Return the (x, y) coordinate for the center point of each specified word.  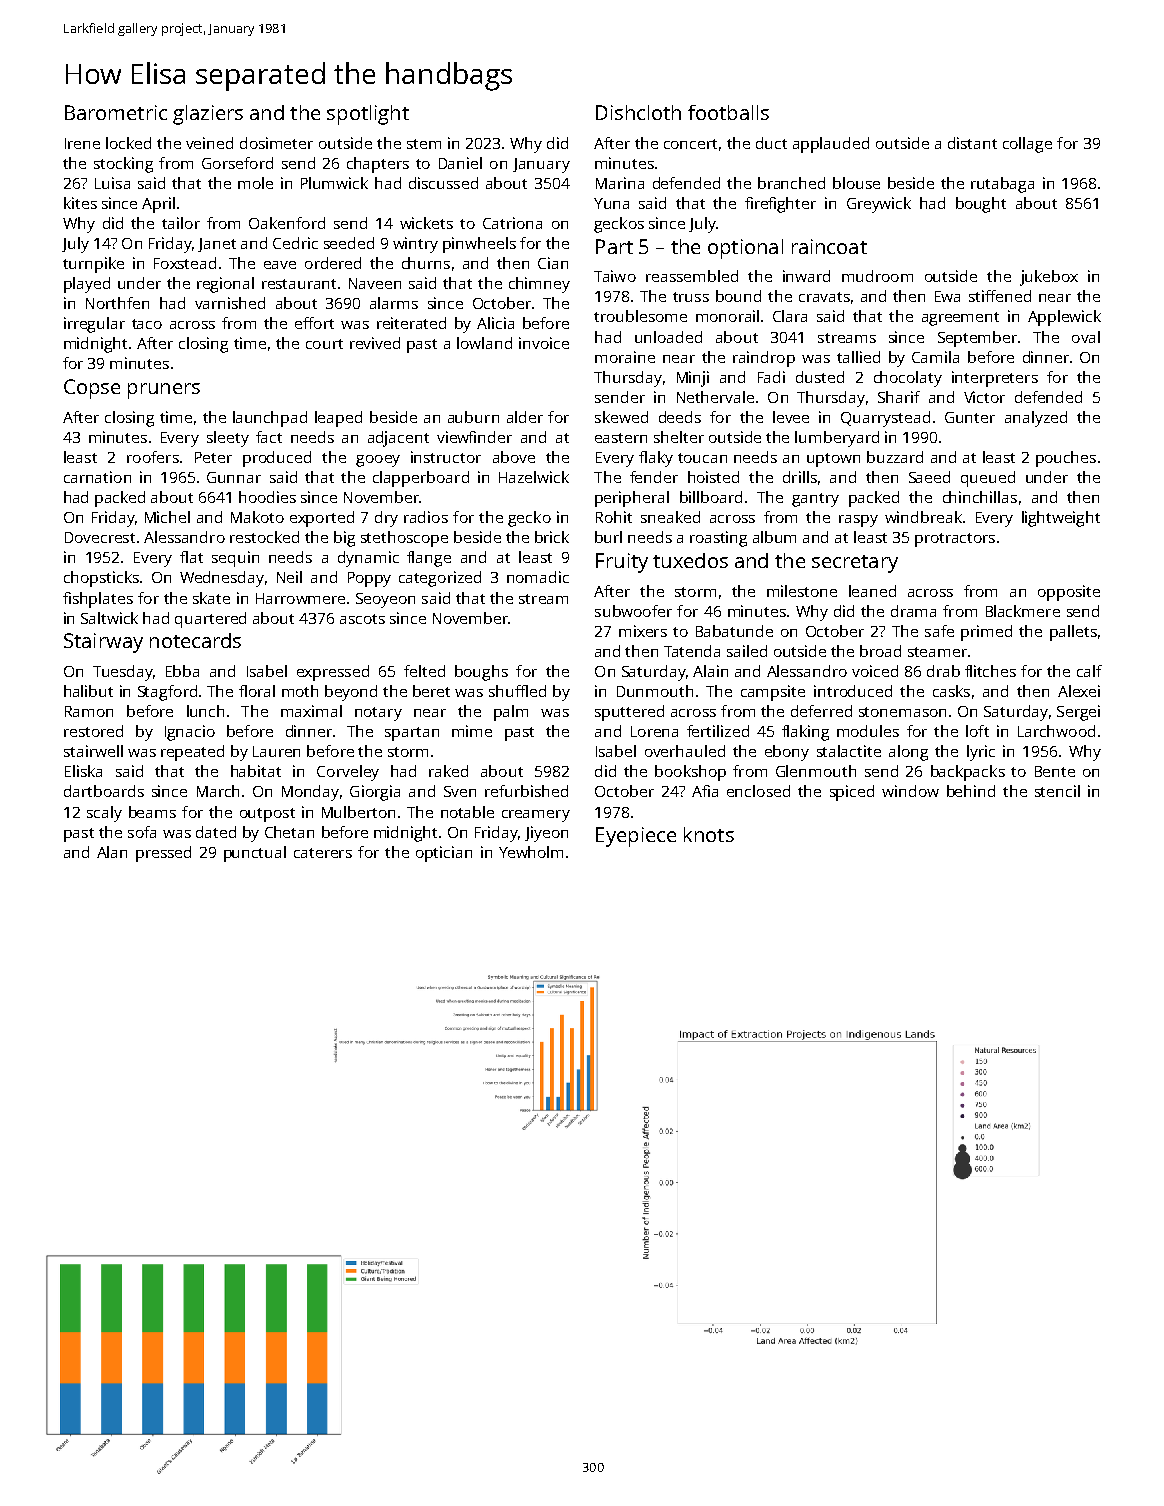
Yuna (611, 203)
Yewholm (531, 852)
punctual (255, 854)
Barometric (116, 112)
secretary (855, 564)
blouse (856, 183)
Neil (289, 577)
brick (552, 537)
